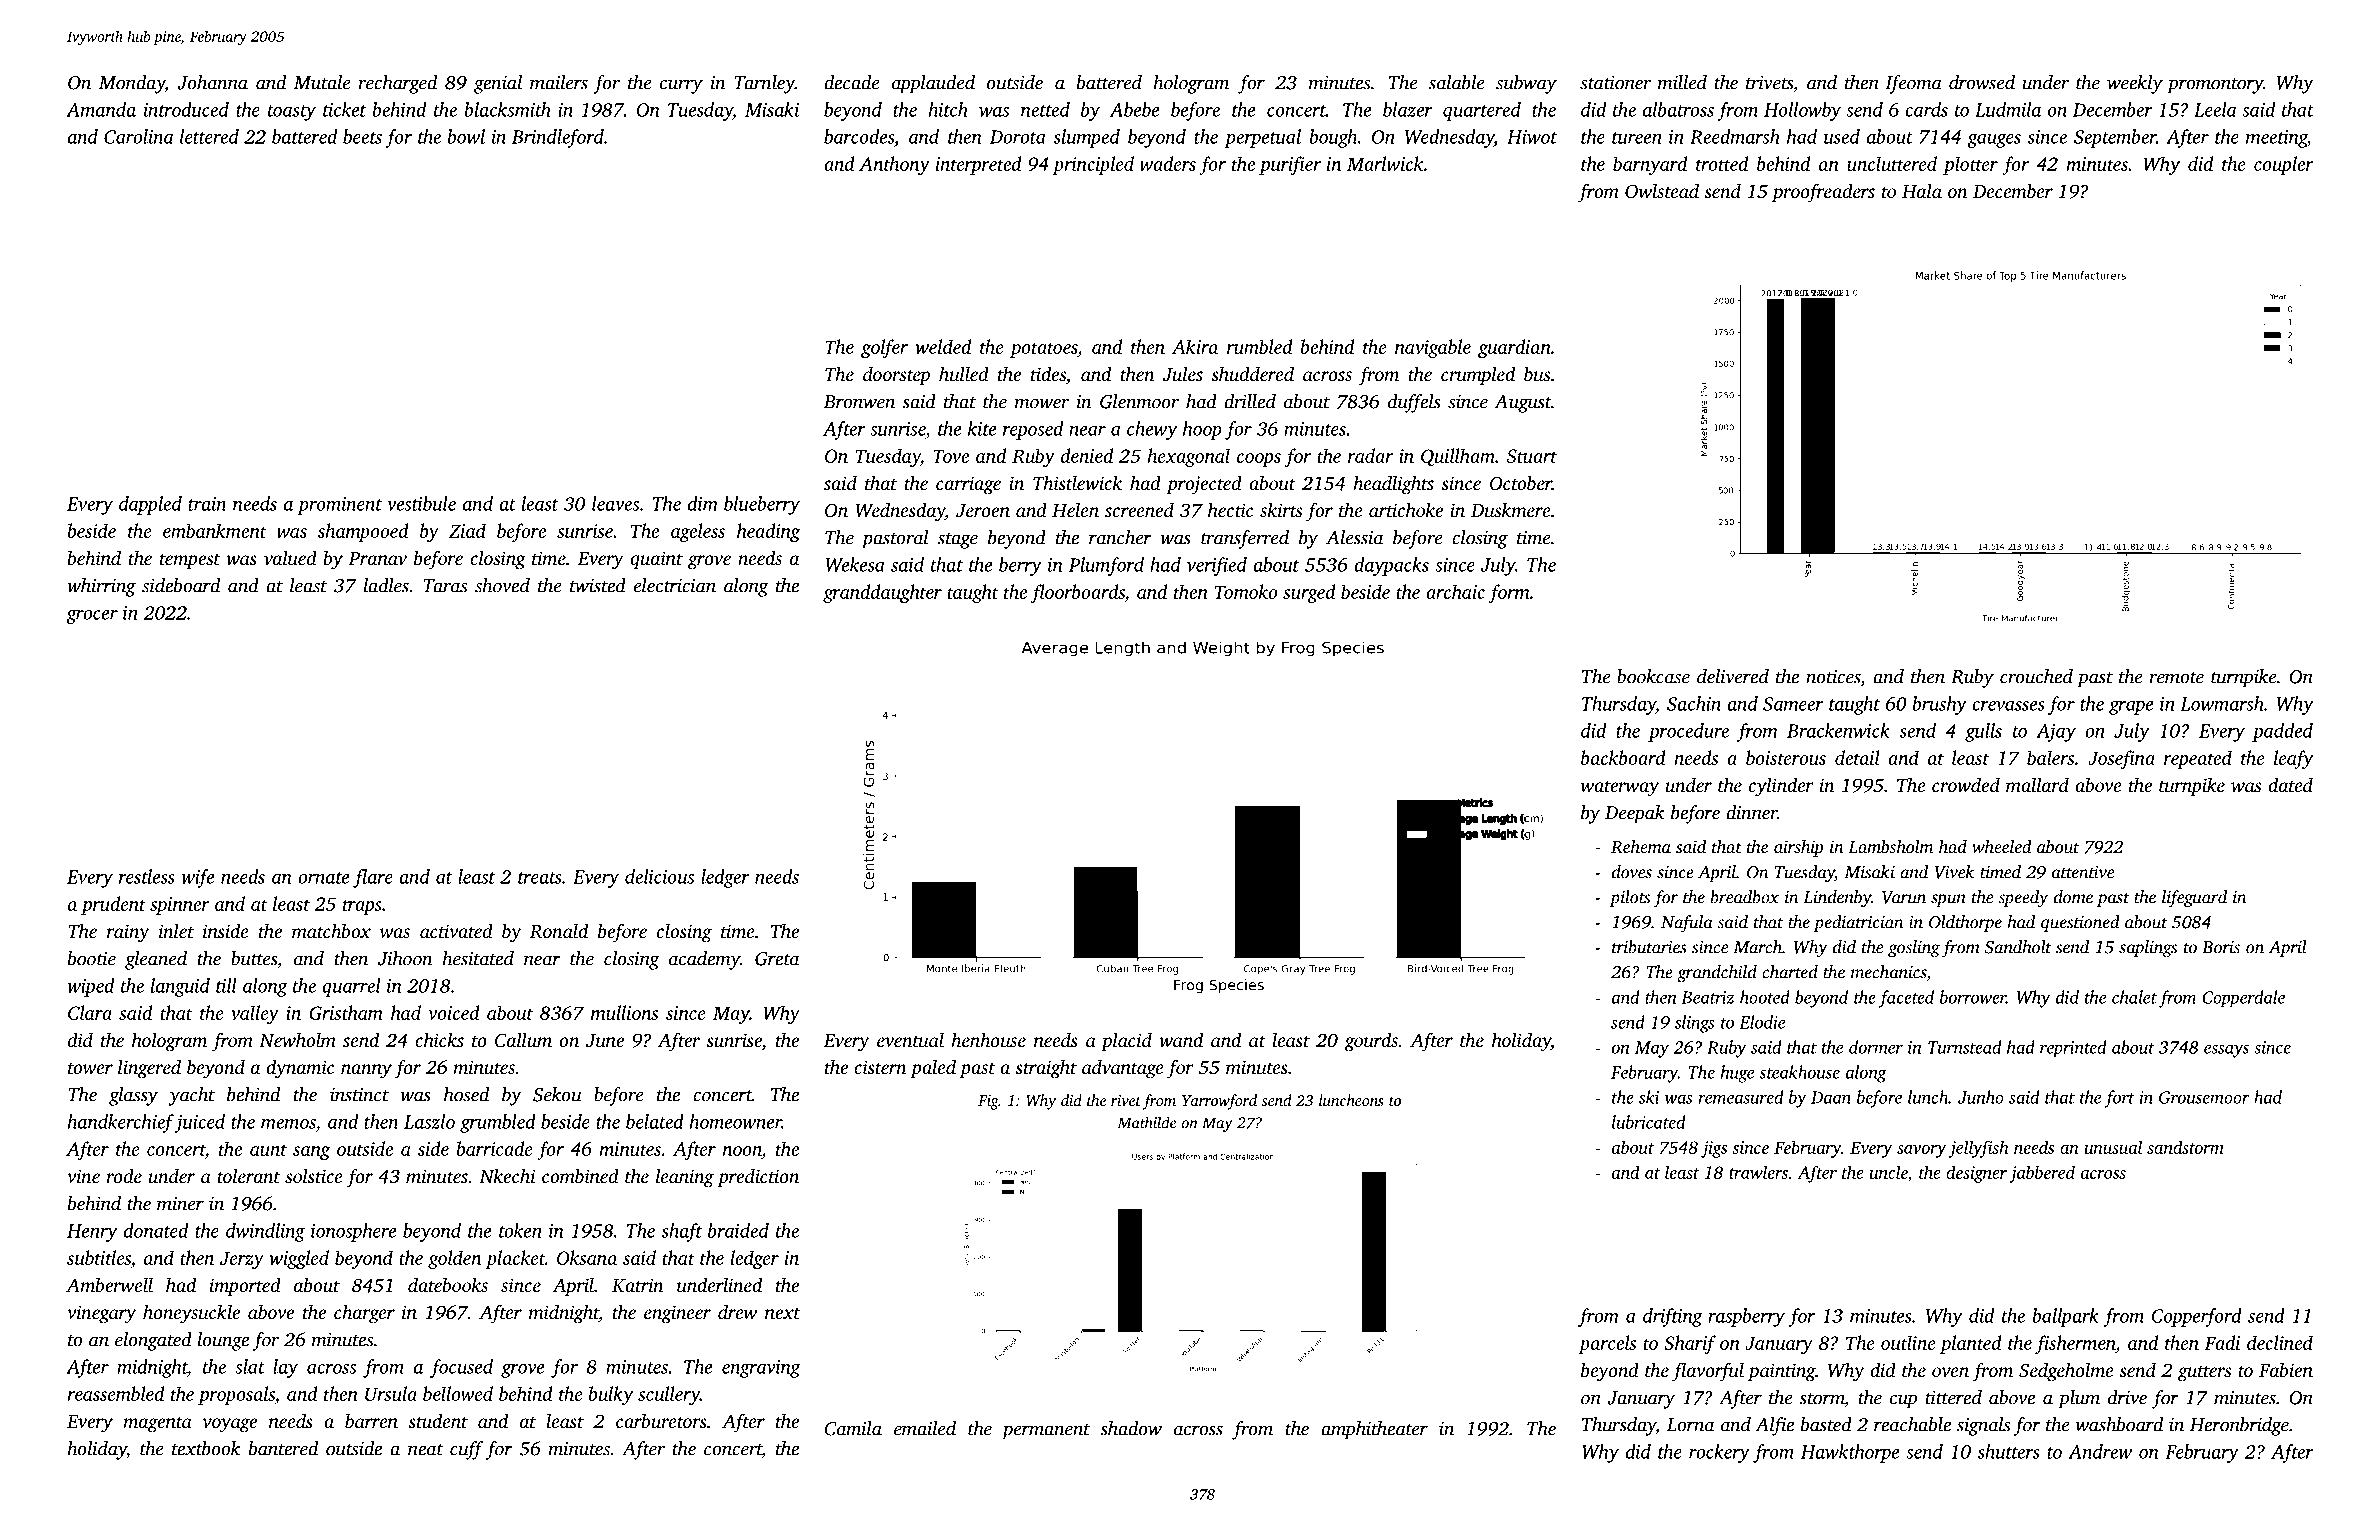 The height and width of the document is (1540, 2380). What do you see at coordinates (1374, 1430) in the document?
I see `amphitheater` at bounding box center [1374, 1430].
